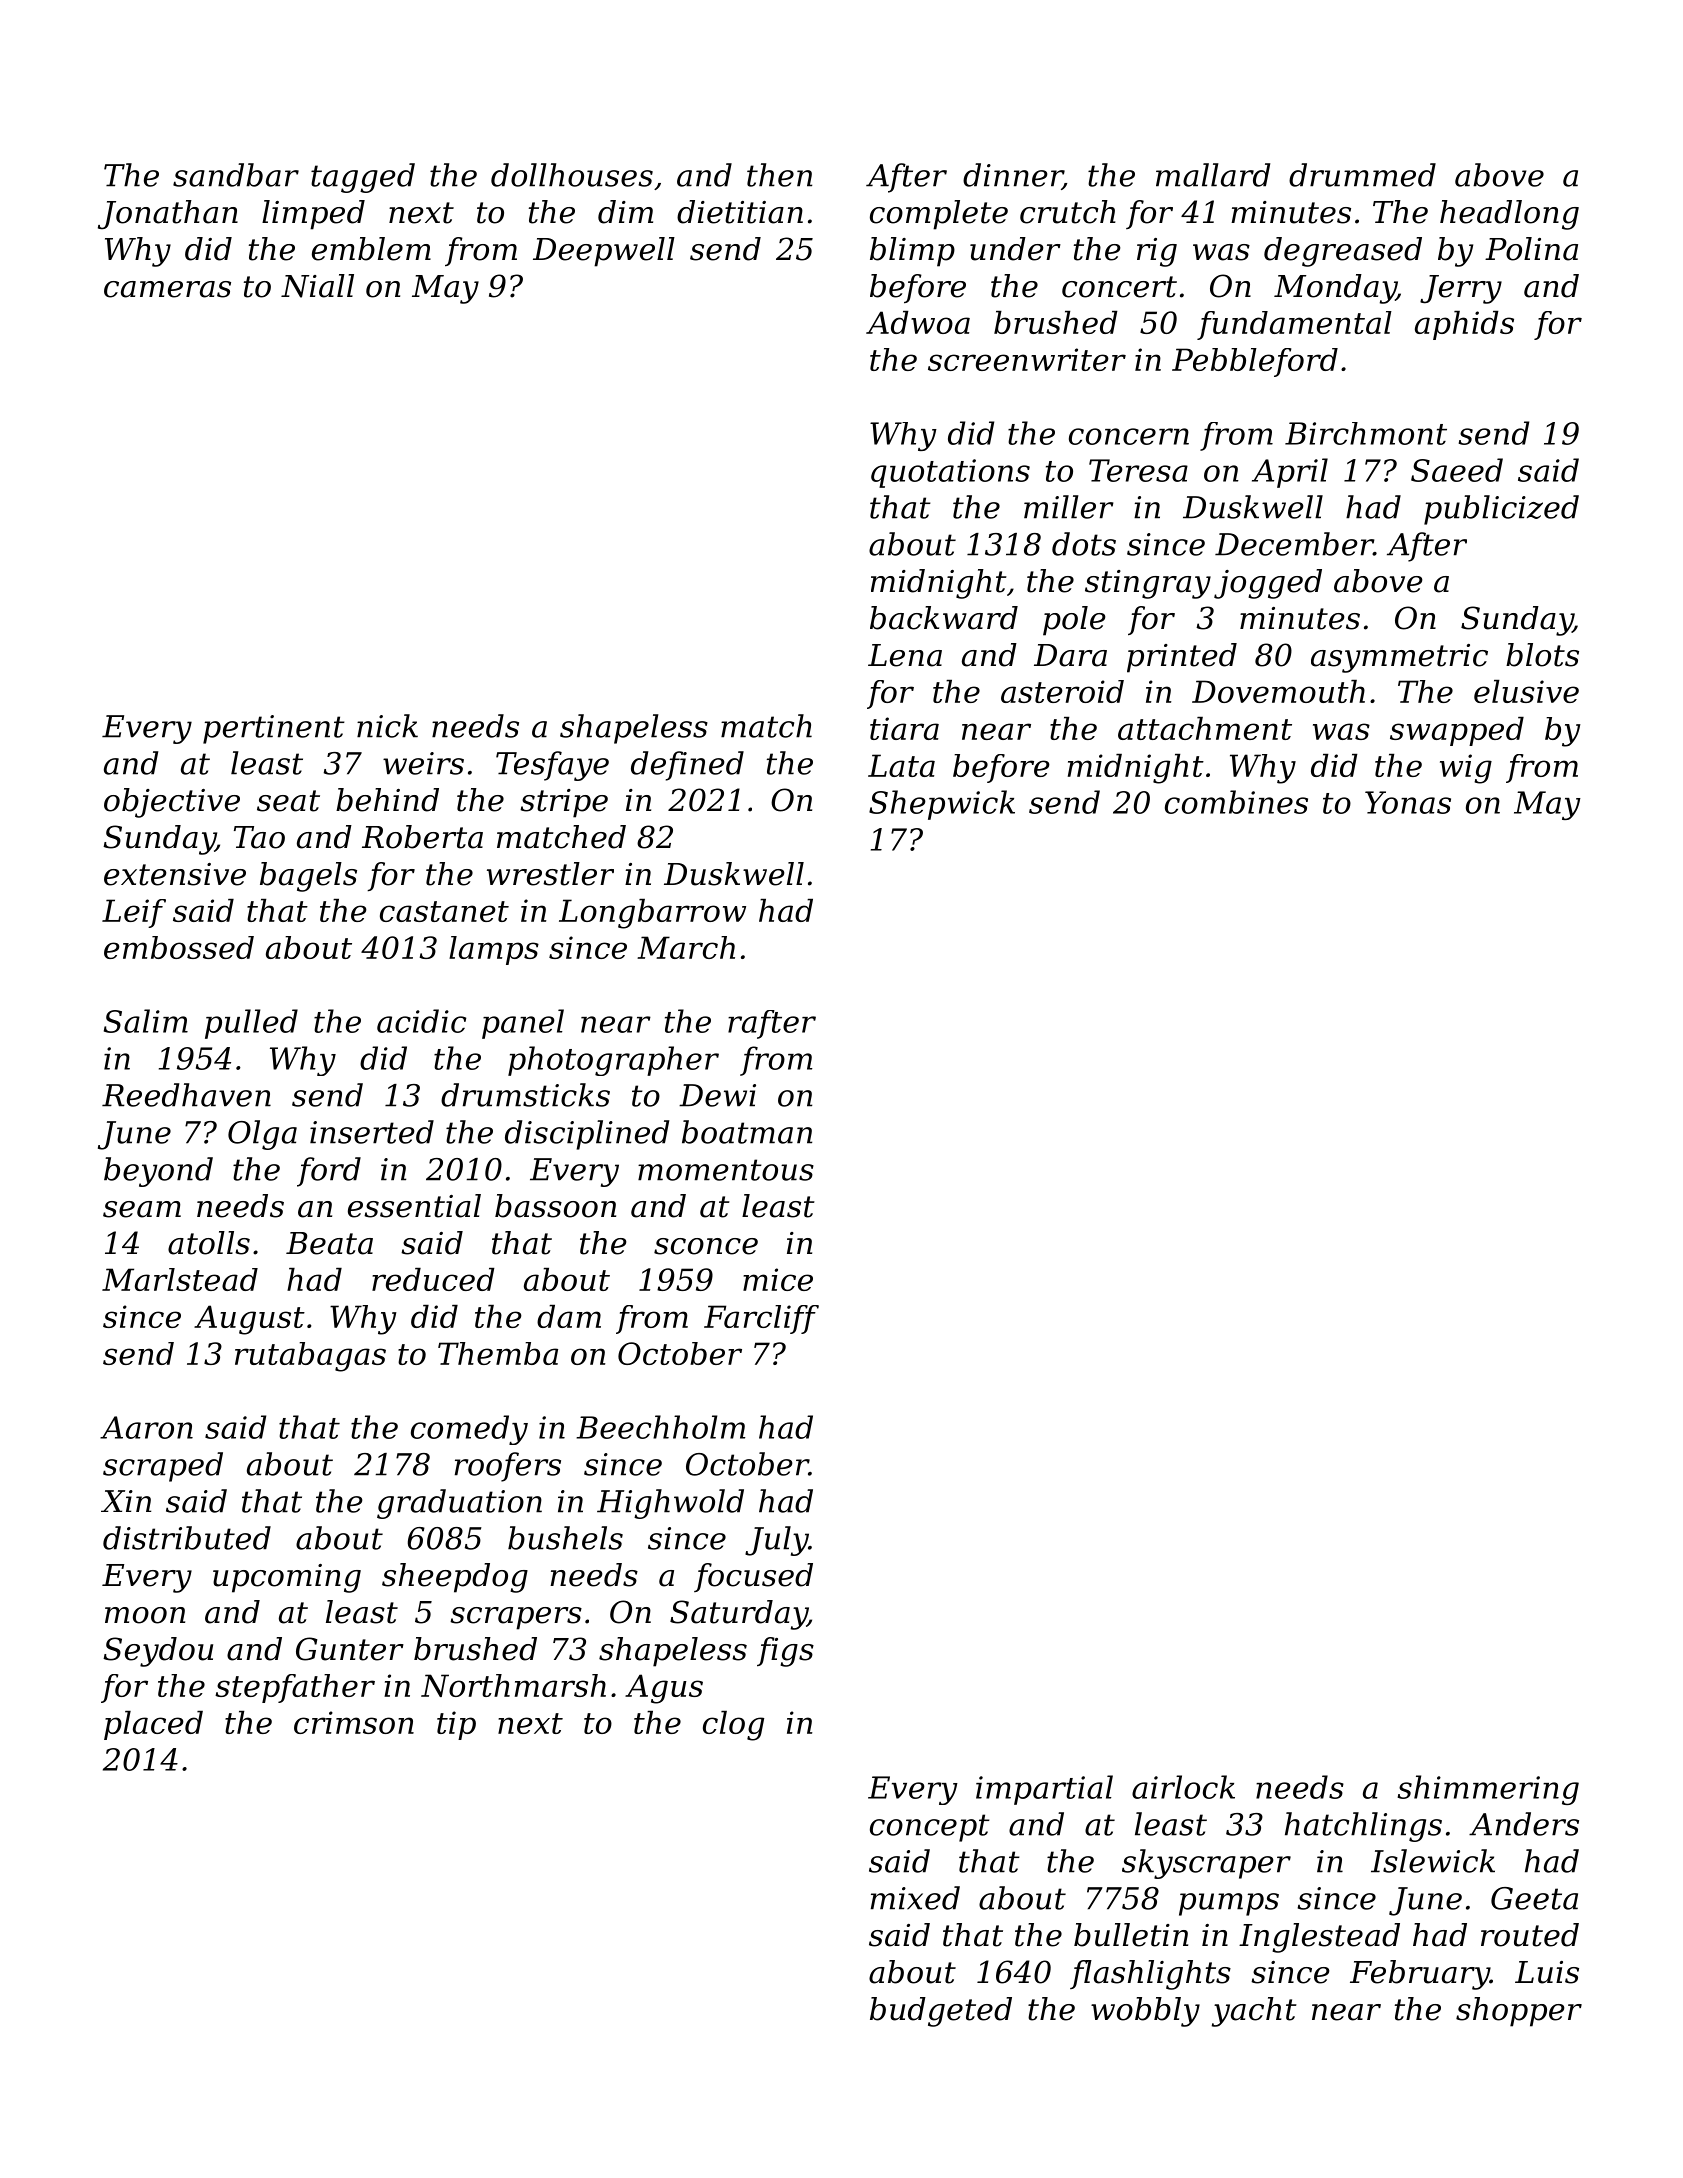 This screenshot has width=1683, height=2178. What do you see at coordinates (1362, 175) in the screenshot?
I see `drummed` at bounding box center [1362, 175].
